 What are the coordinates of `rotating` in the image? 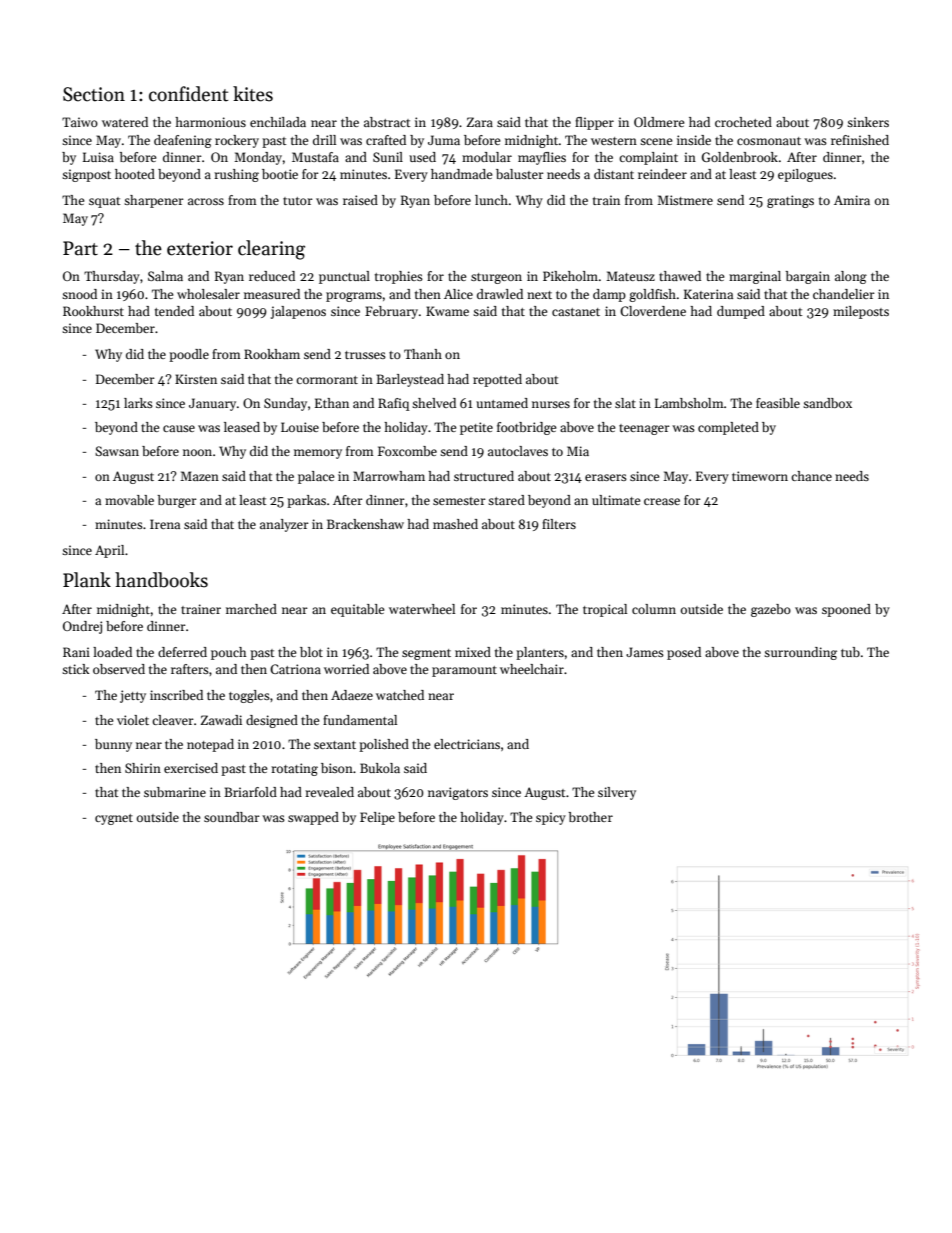 It's located at (294, 769).
